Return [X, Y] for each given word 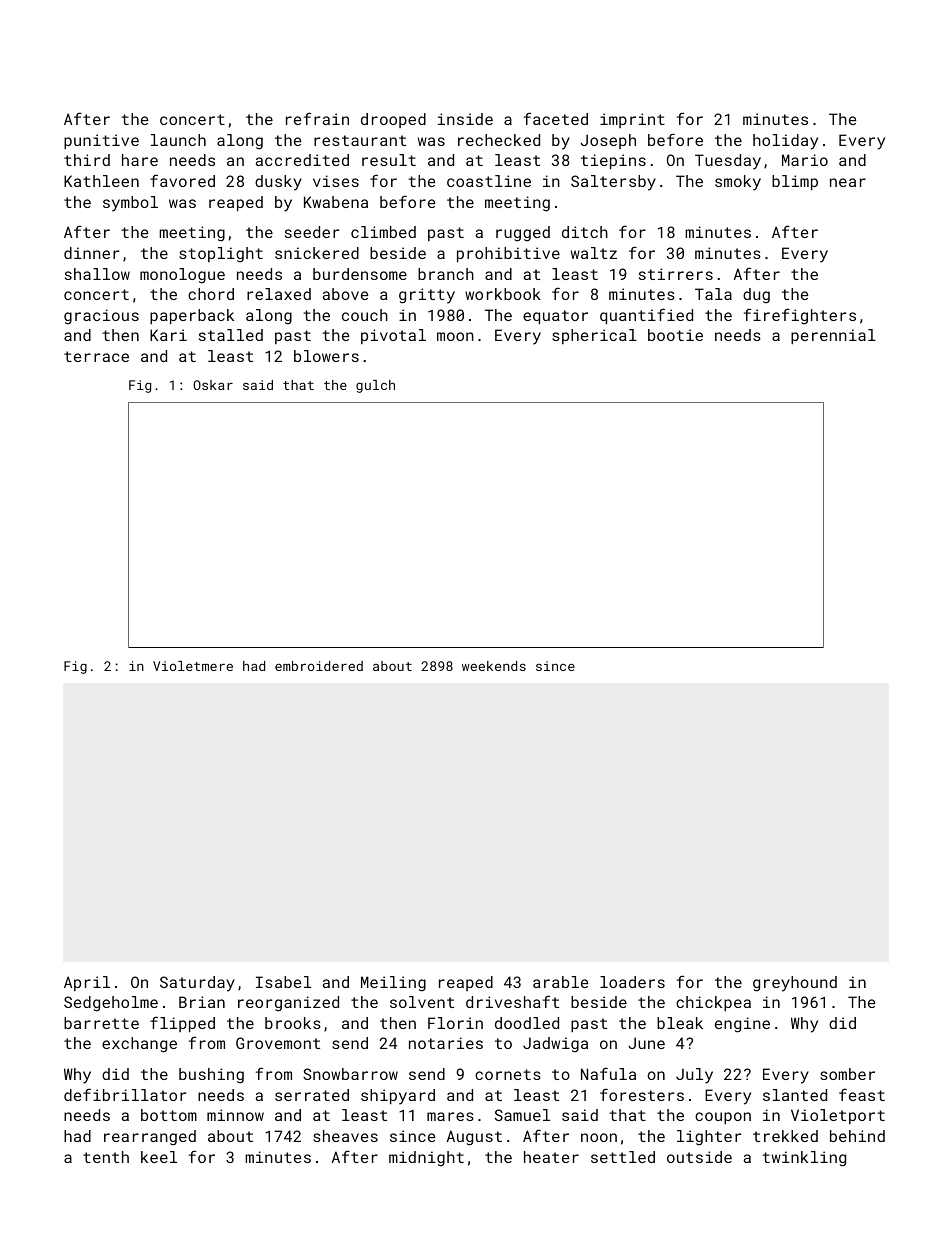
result [389, 160]
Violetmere [193, 666]
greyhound [795, 984]
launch [178, 140]
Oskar [213, 385]
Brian [202, 1002]
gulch [375, 386]
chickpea [713, 1003]
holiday [785, 142]
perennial [833, 336]
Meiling [393, 984]
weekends [494, 666]
